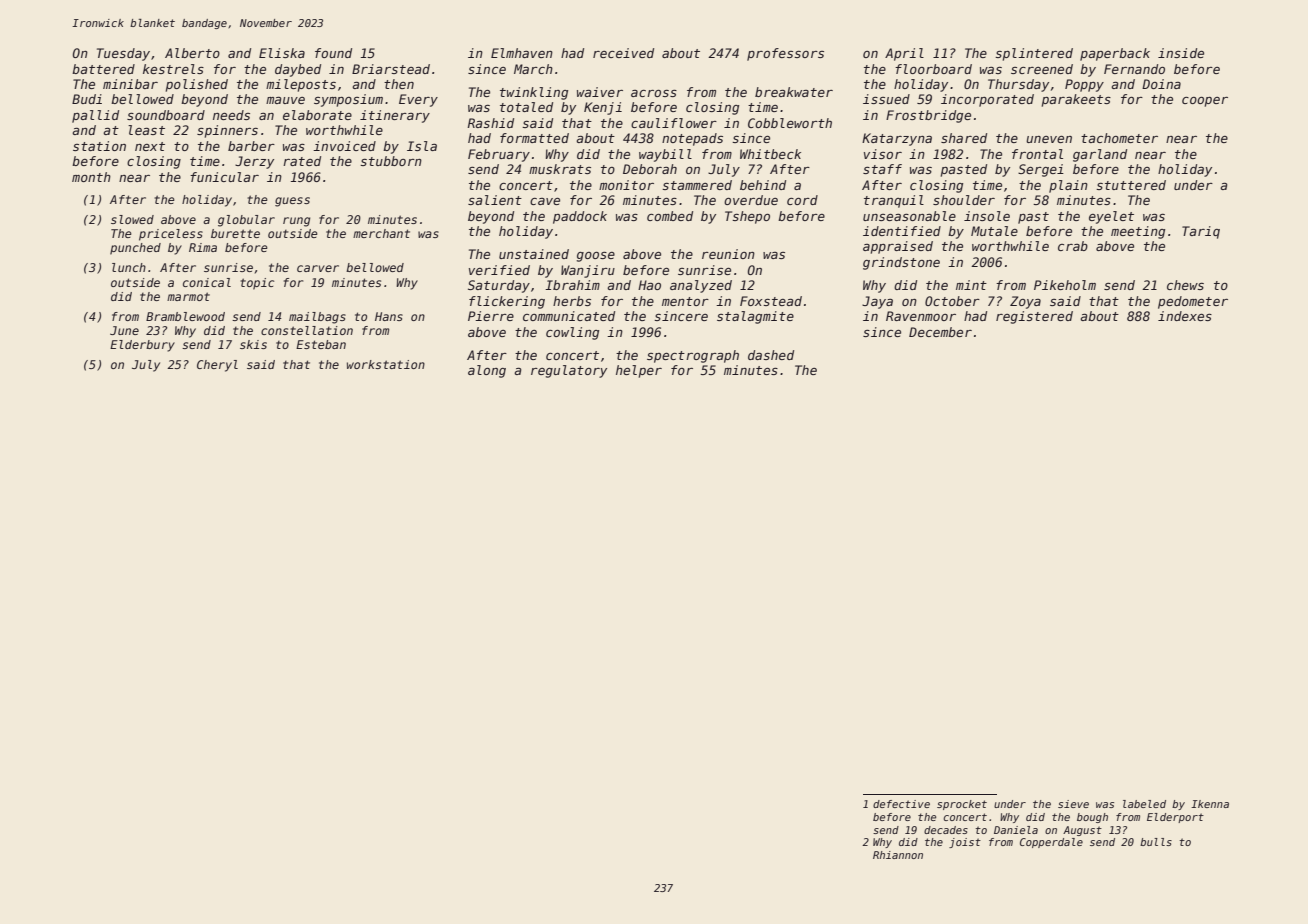  I want to click on skis, so click(253, 344).
